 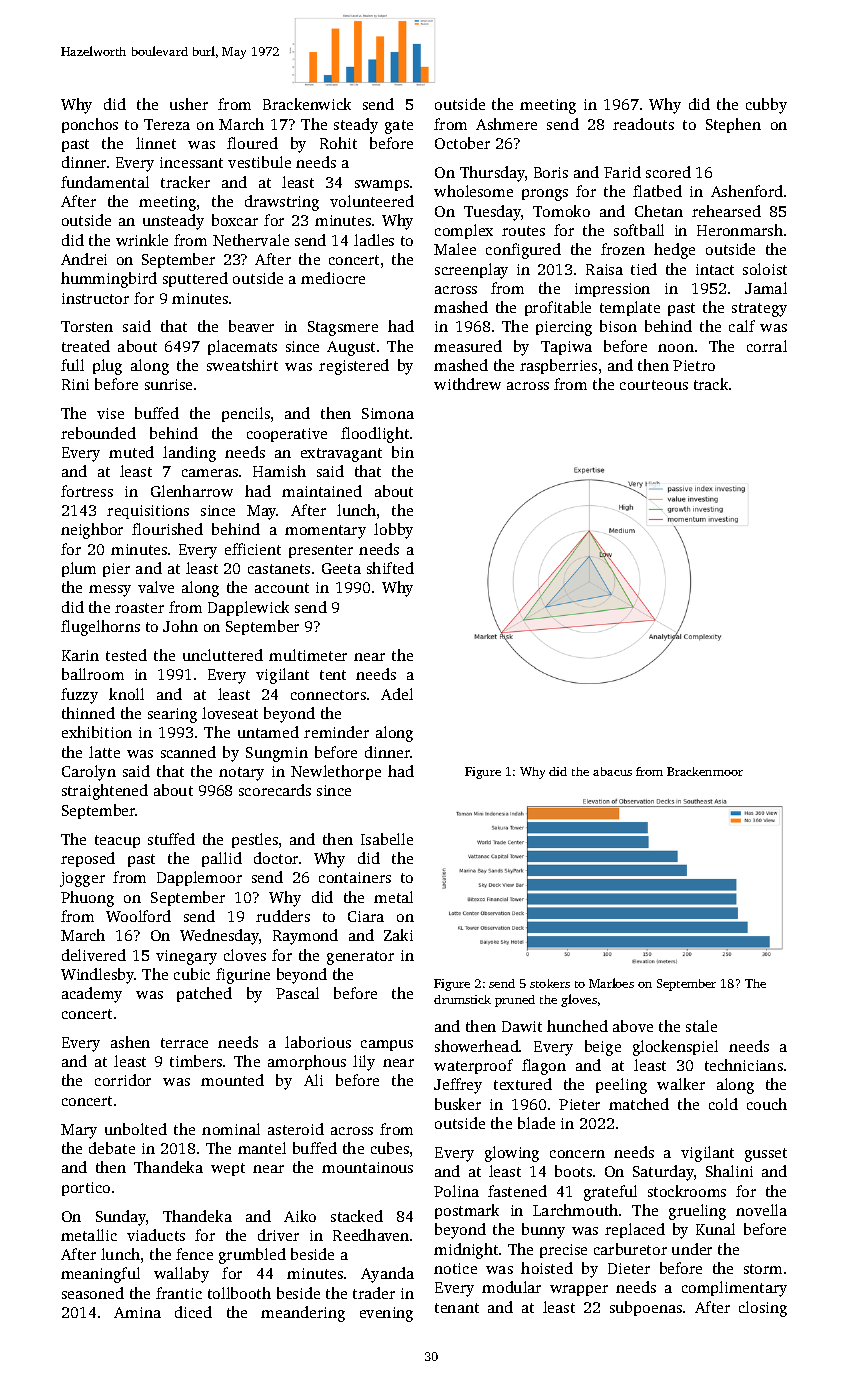 I want to click on Ashmere, so click(x=506, y=124).
